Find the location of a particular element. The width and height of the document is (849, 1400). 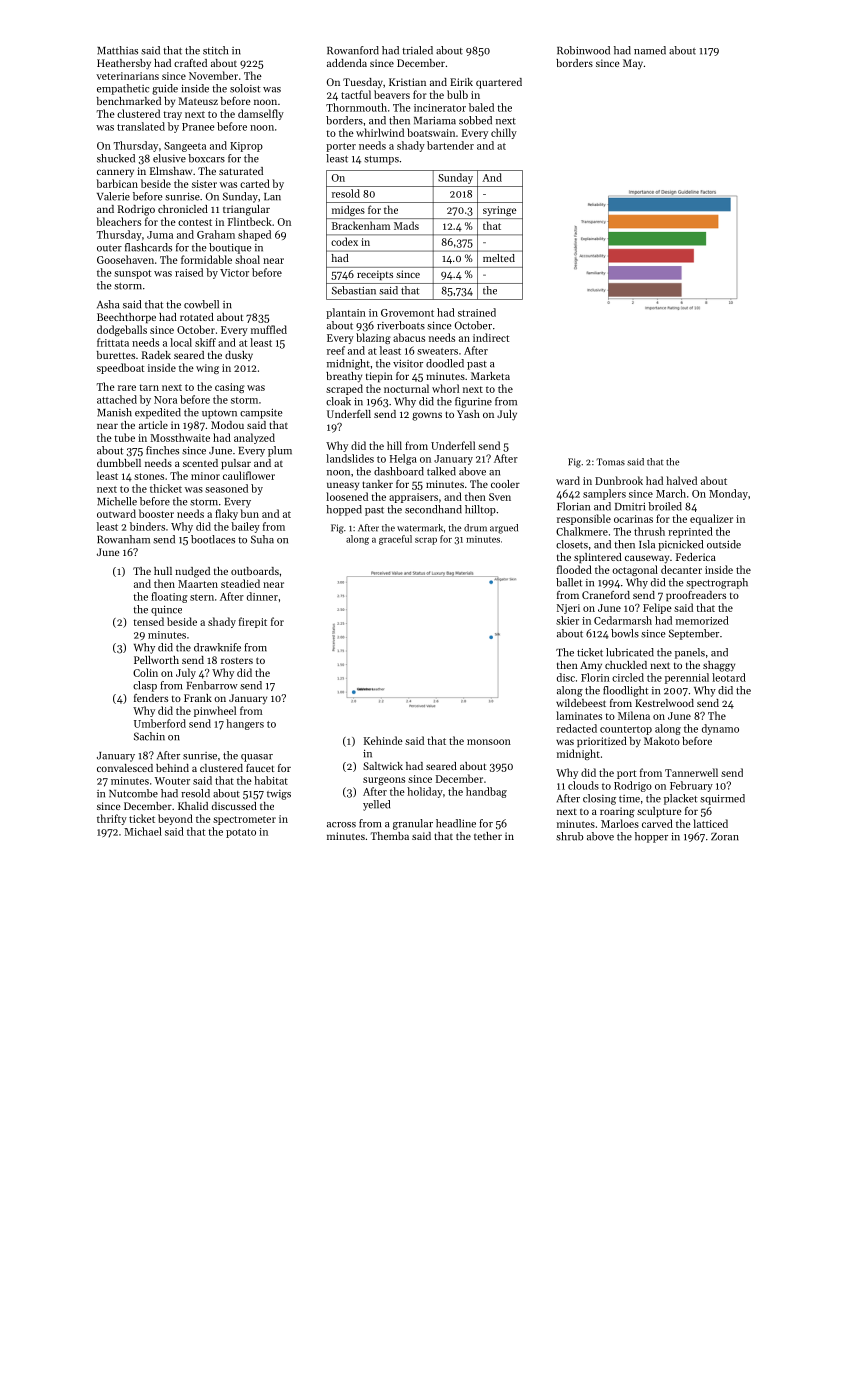

Tomas is located at coordinates (610, 462).
